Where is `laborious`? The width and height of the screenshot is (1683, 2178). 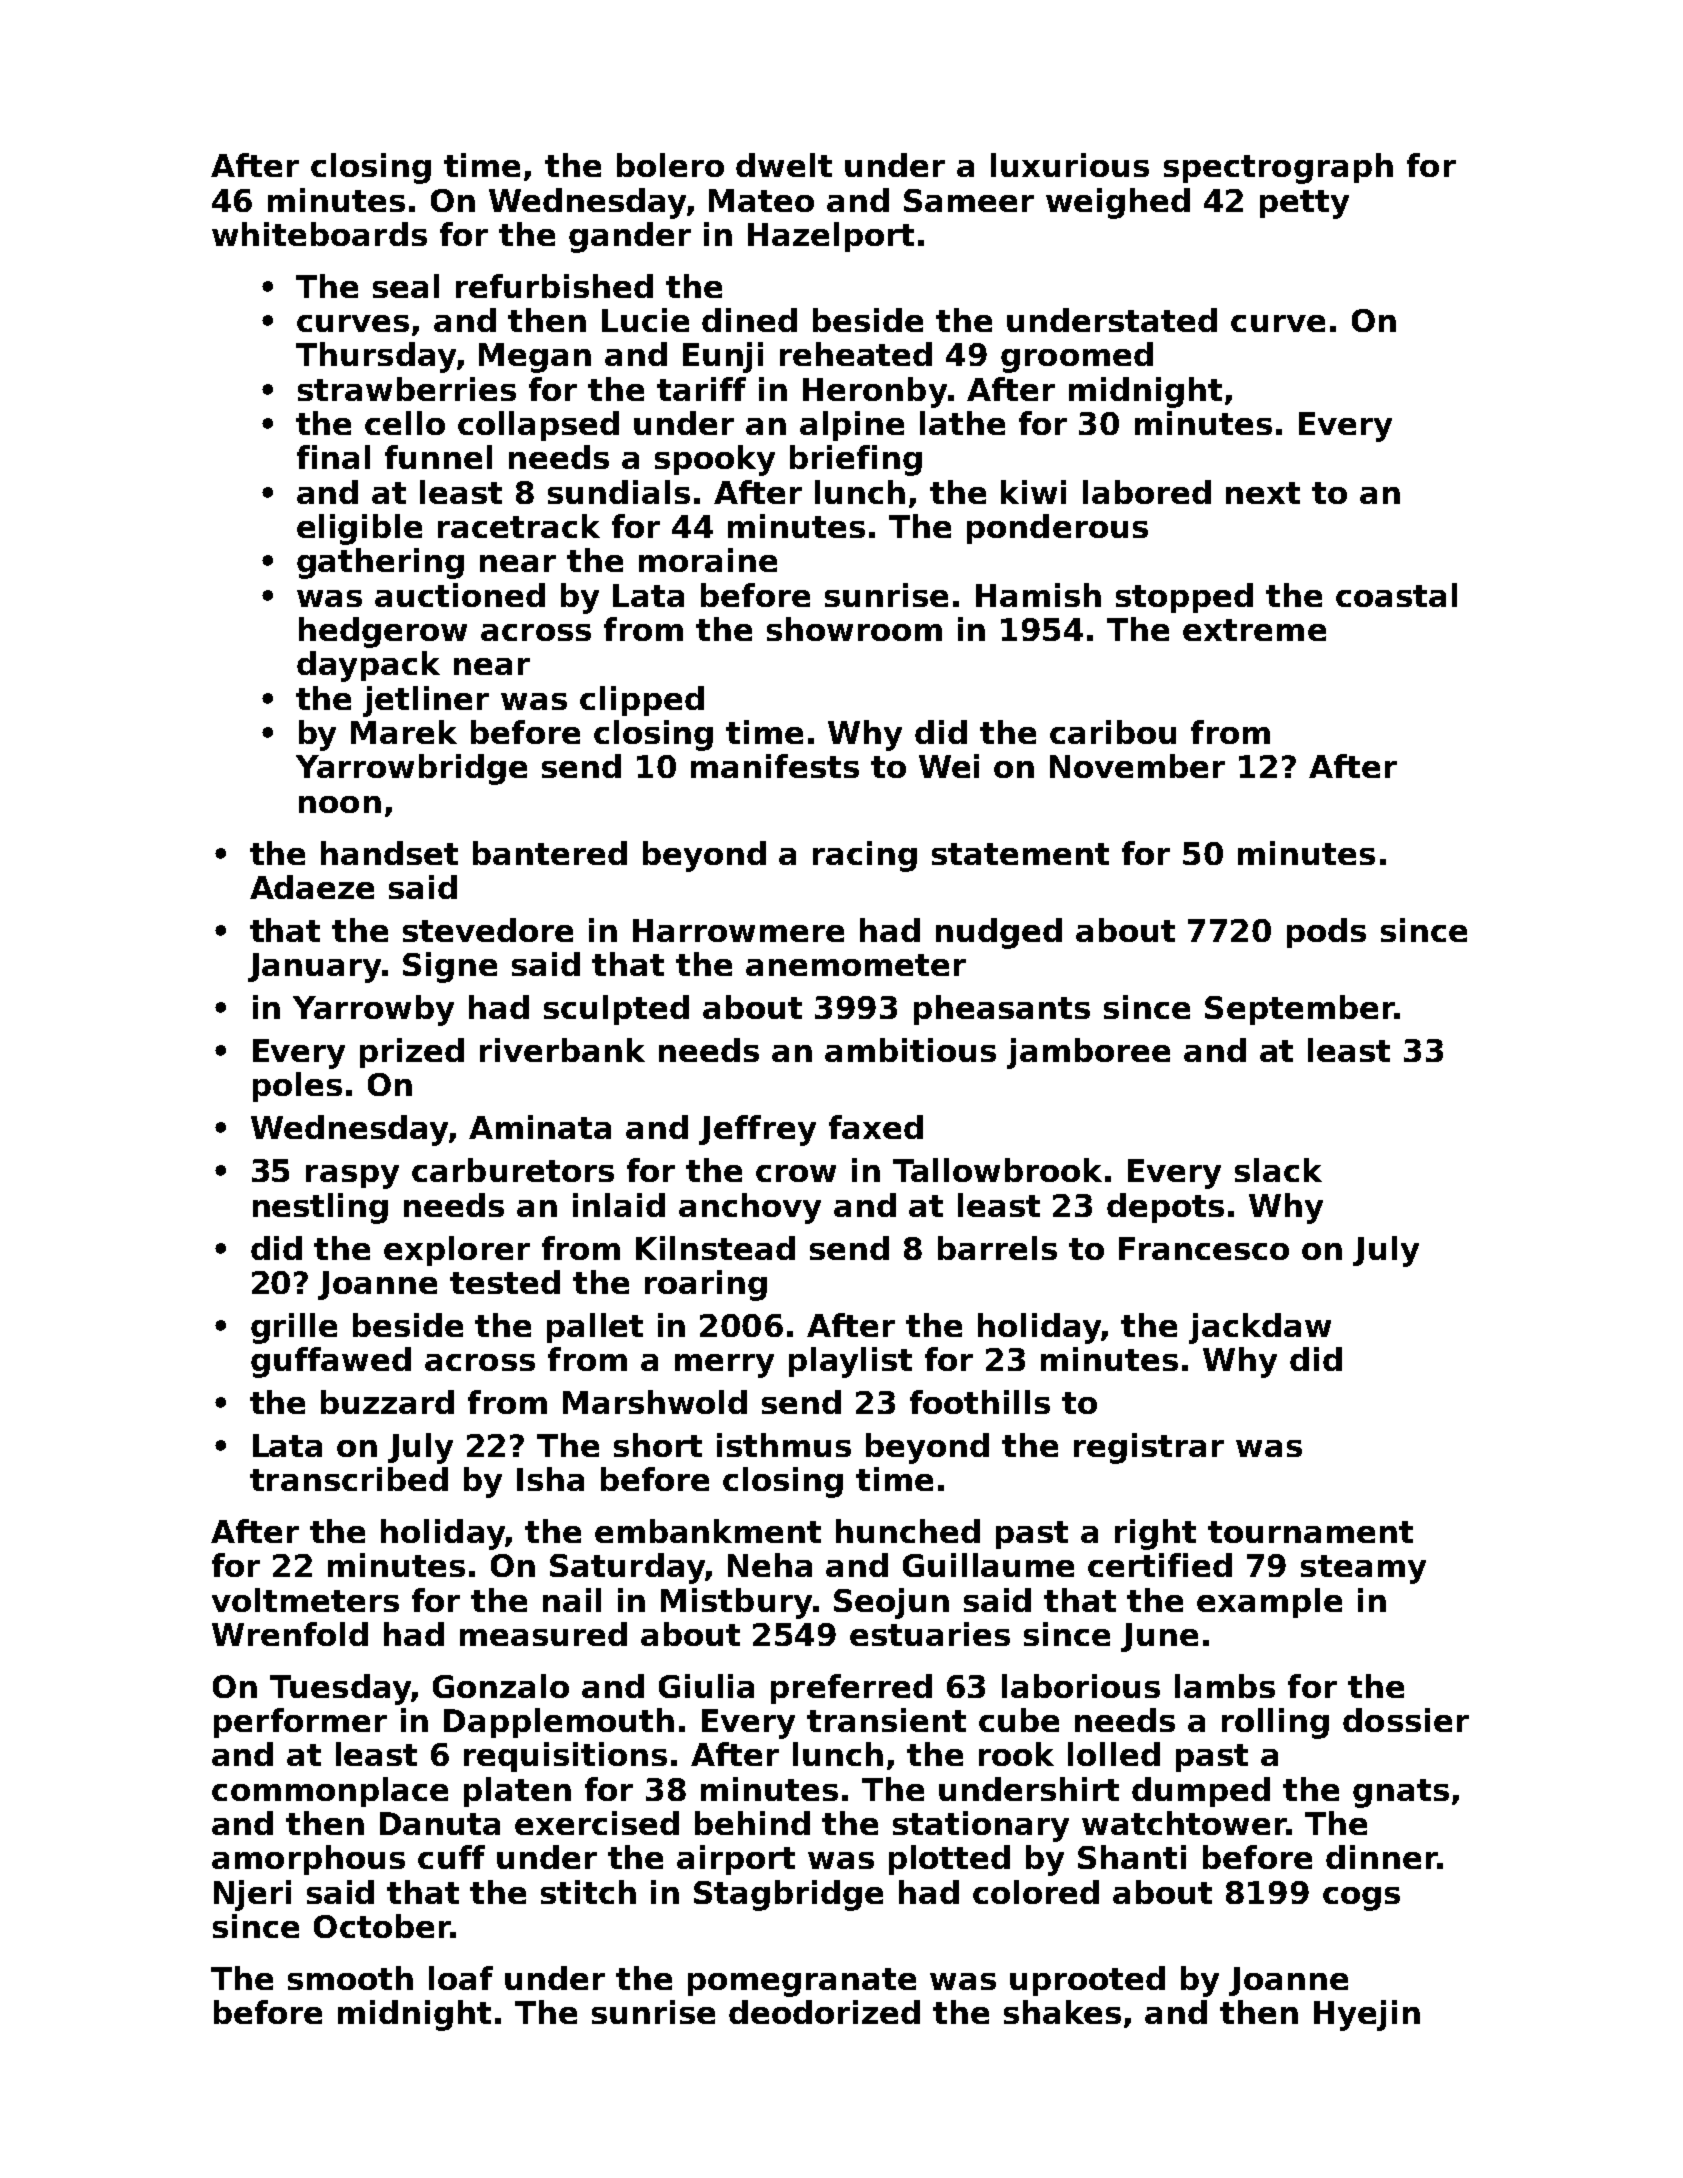
laborious is located at coordinates (1081, 1686).
